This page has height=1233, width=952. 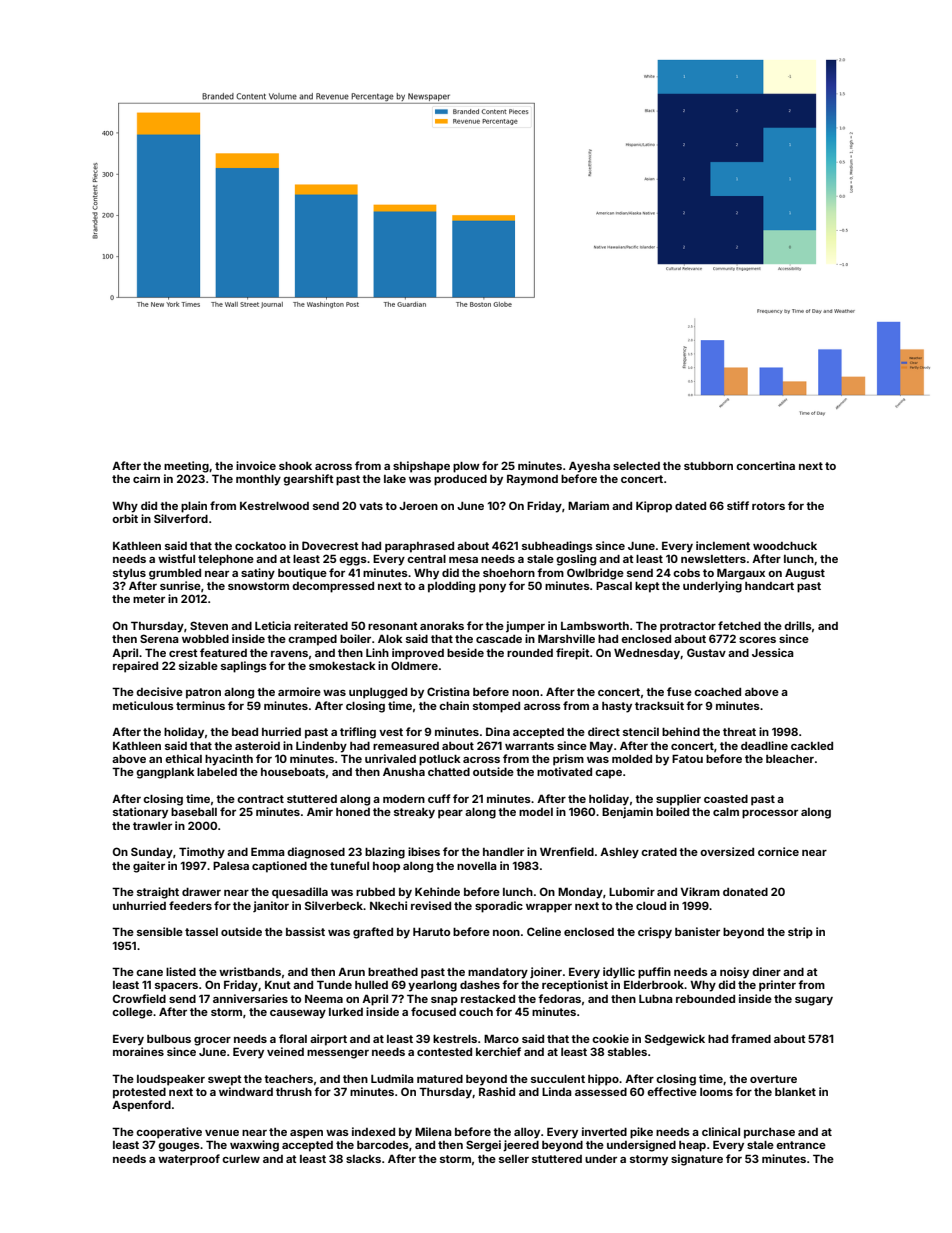 What do you see at coordinates (433, 1011) in the page?
I see `focused` at bounding box center [433, 1011].
